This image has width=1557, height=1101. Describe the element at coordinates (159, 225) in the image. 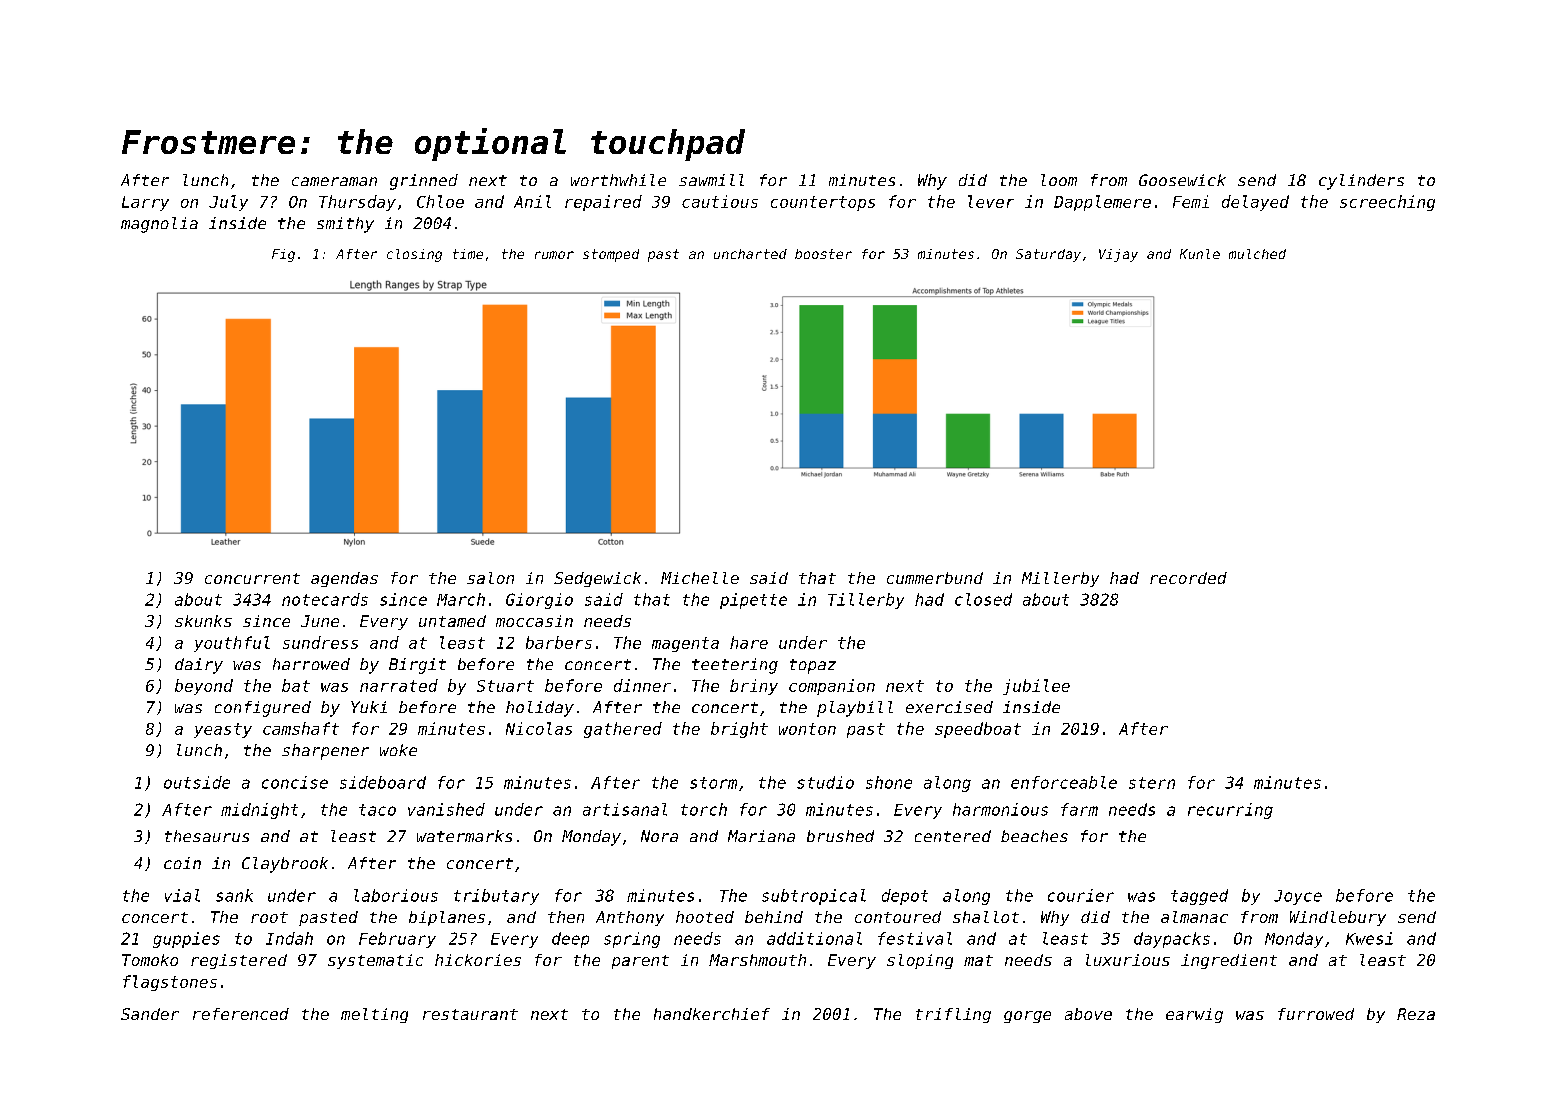

I see `magnolia` at that location.
